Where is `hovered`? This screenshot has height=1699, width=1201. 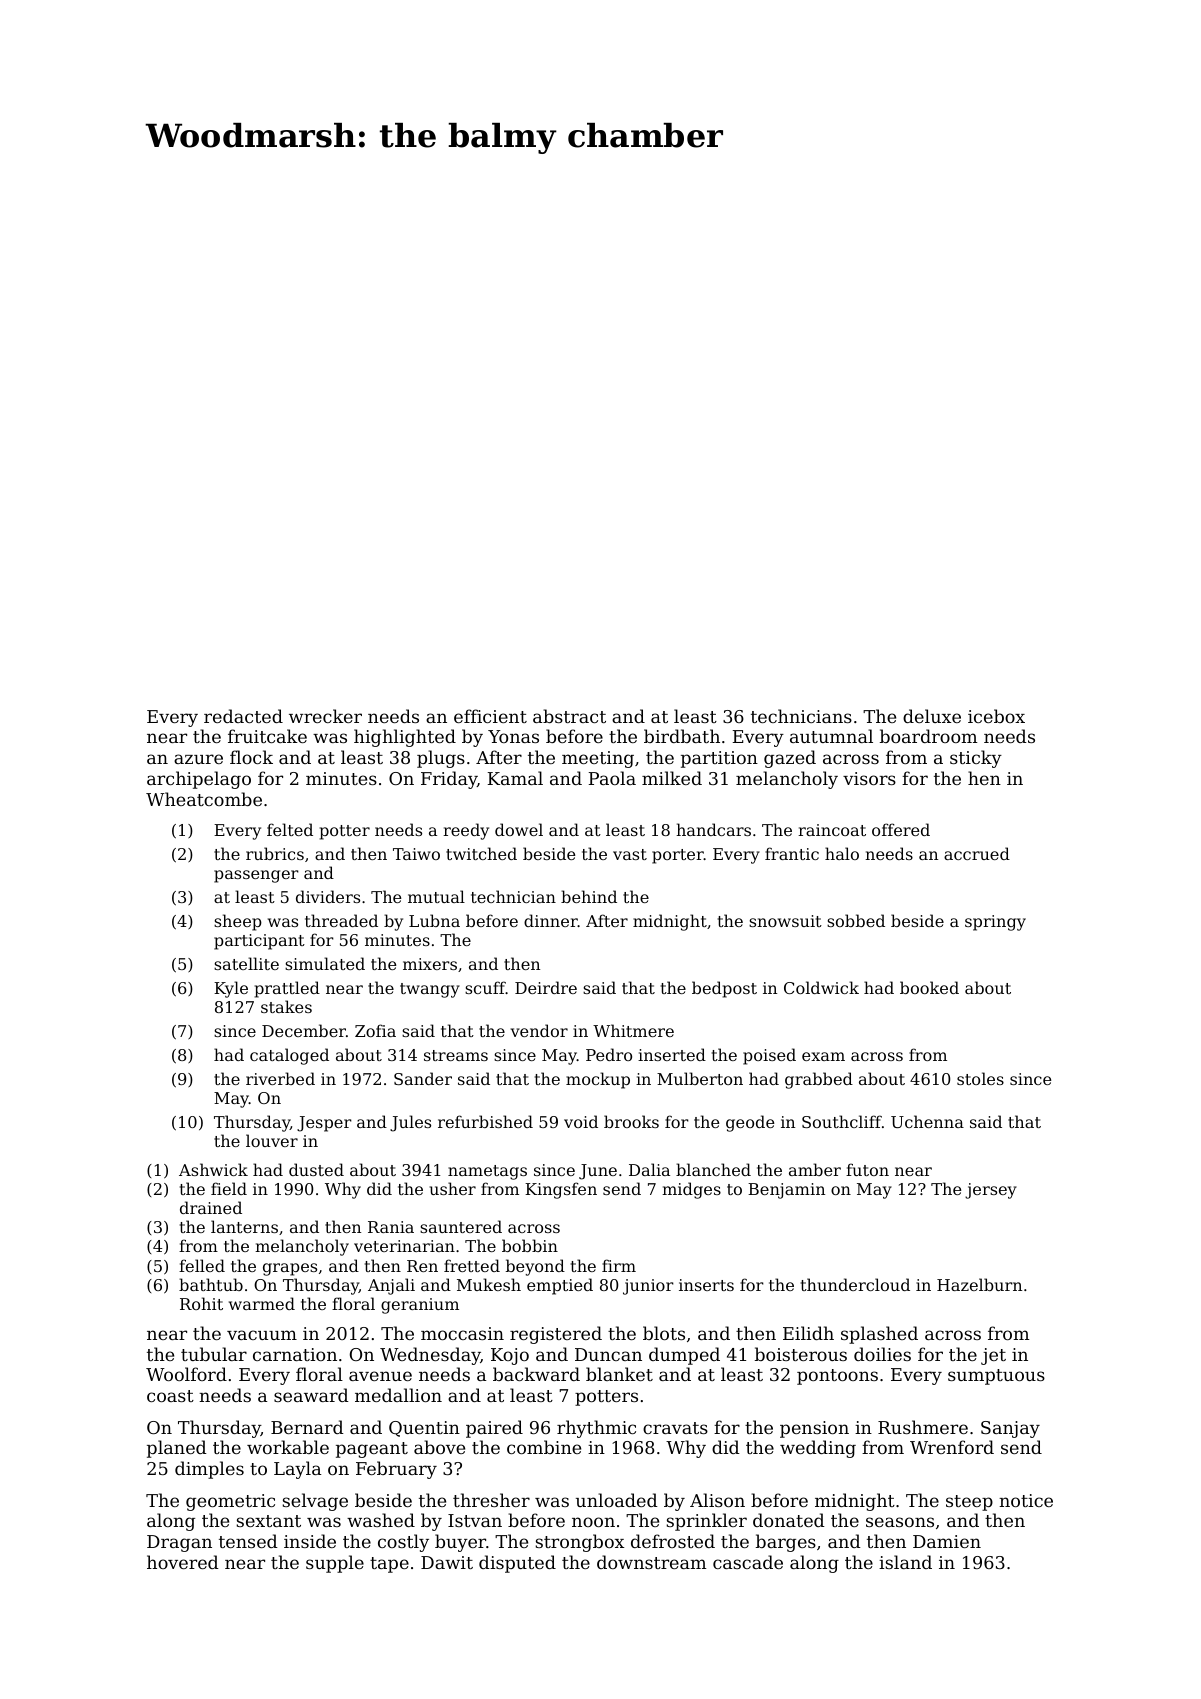 hovered is located at coordinates (183, 1562).
